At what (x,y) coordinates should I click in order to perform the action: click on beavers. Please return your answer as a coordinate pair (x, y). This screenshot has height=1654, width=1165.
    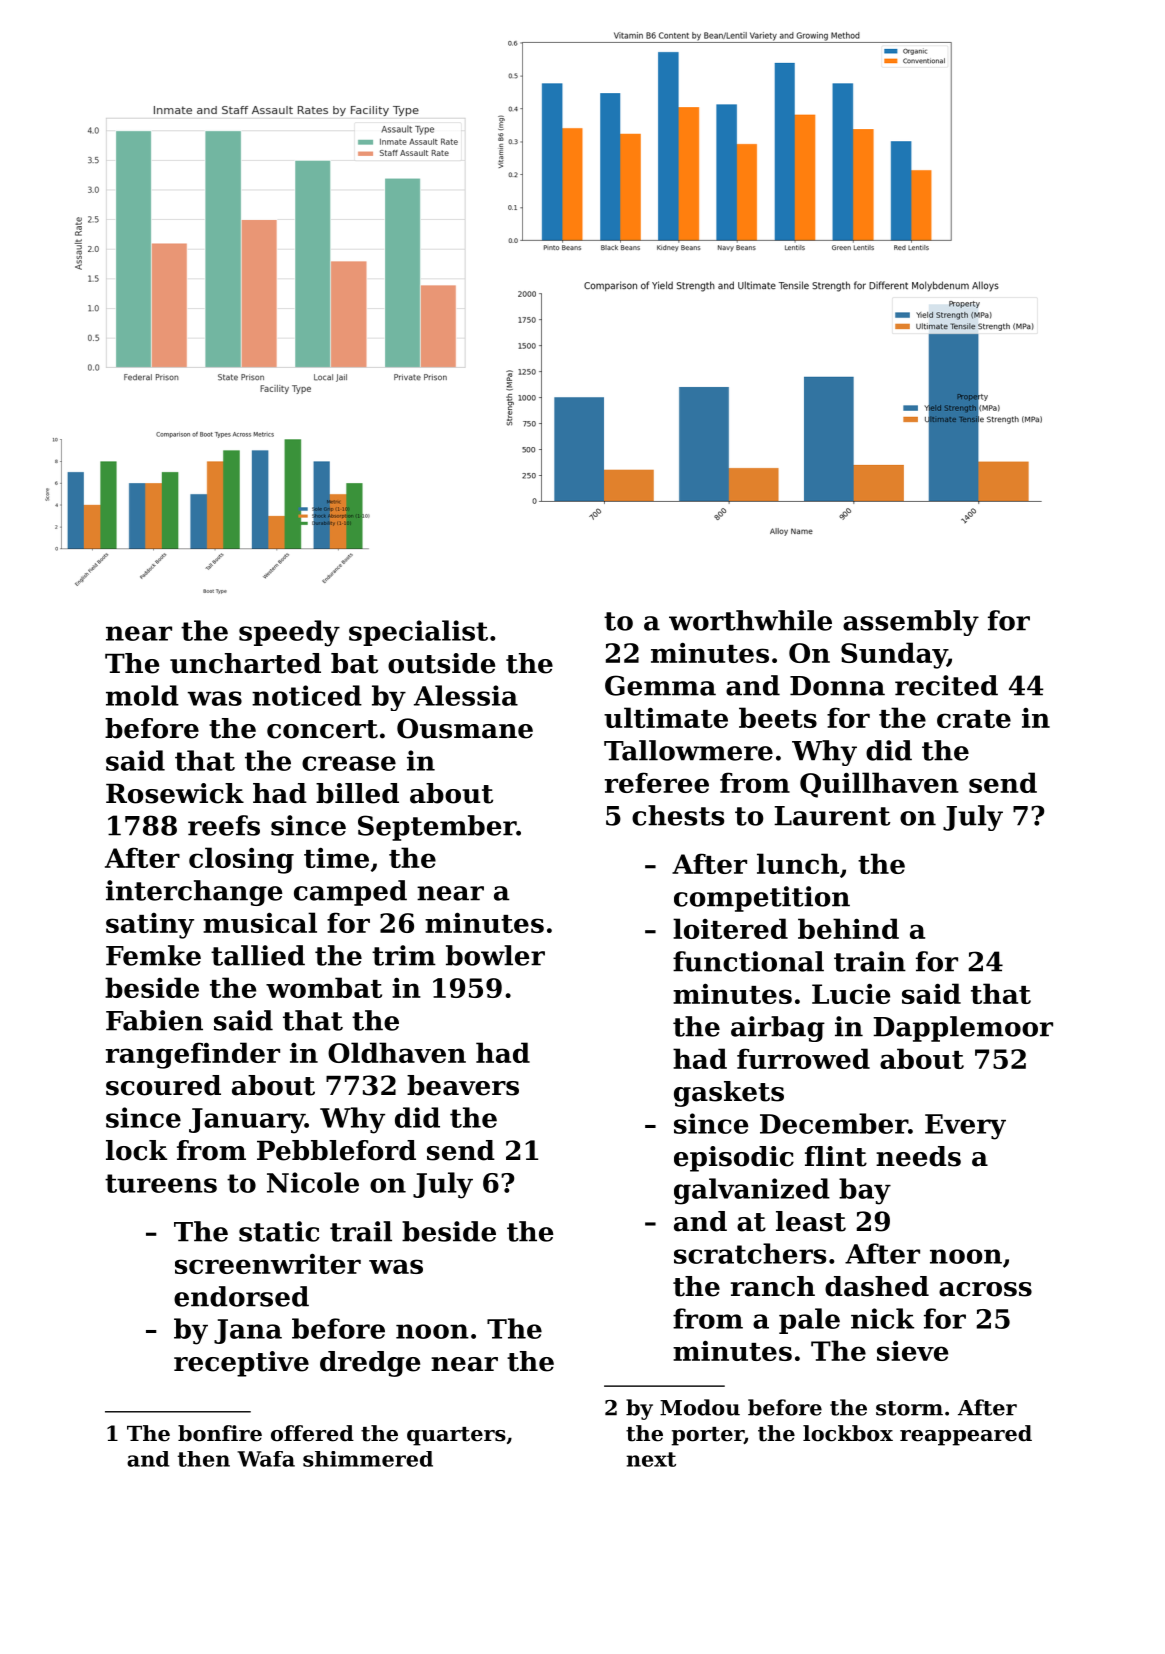
    Looking at the image, I should click on (463, 1085).
